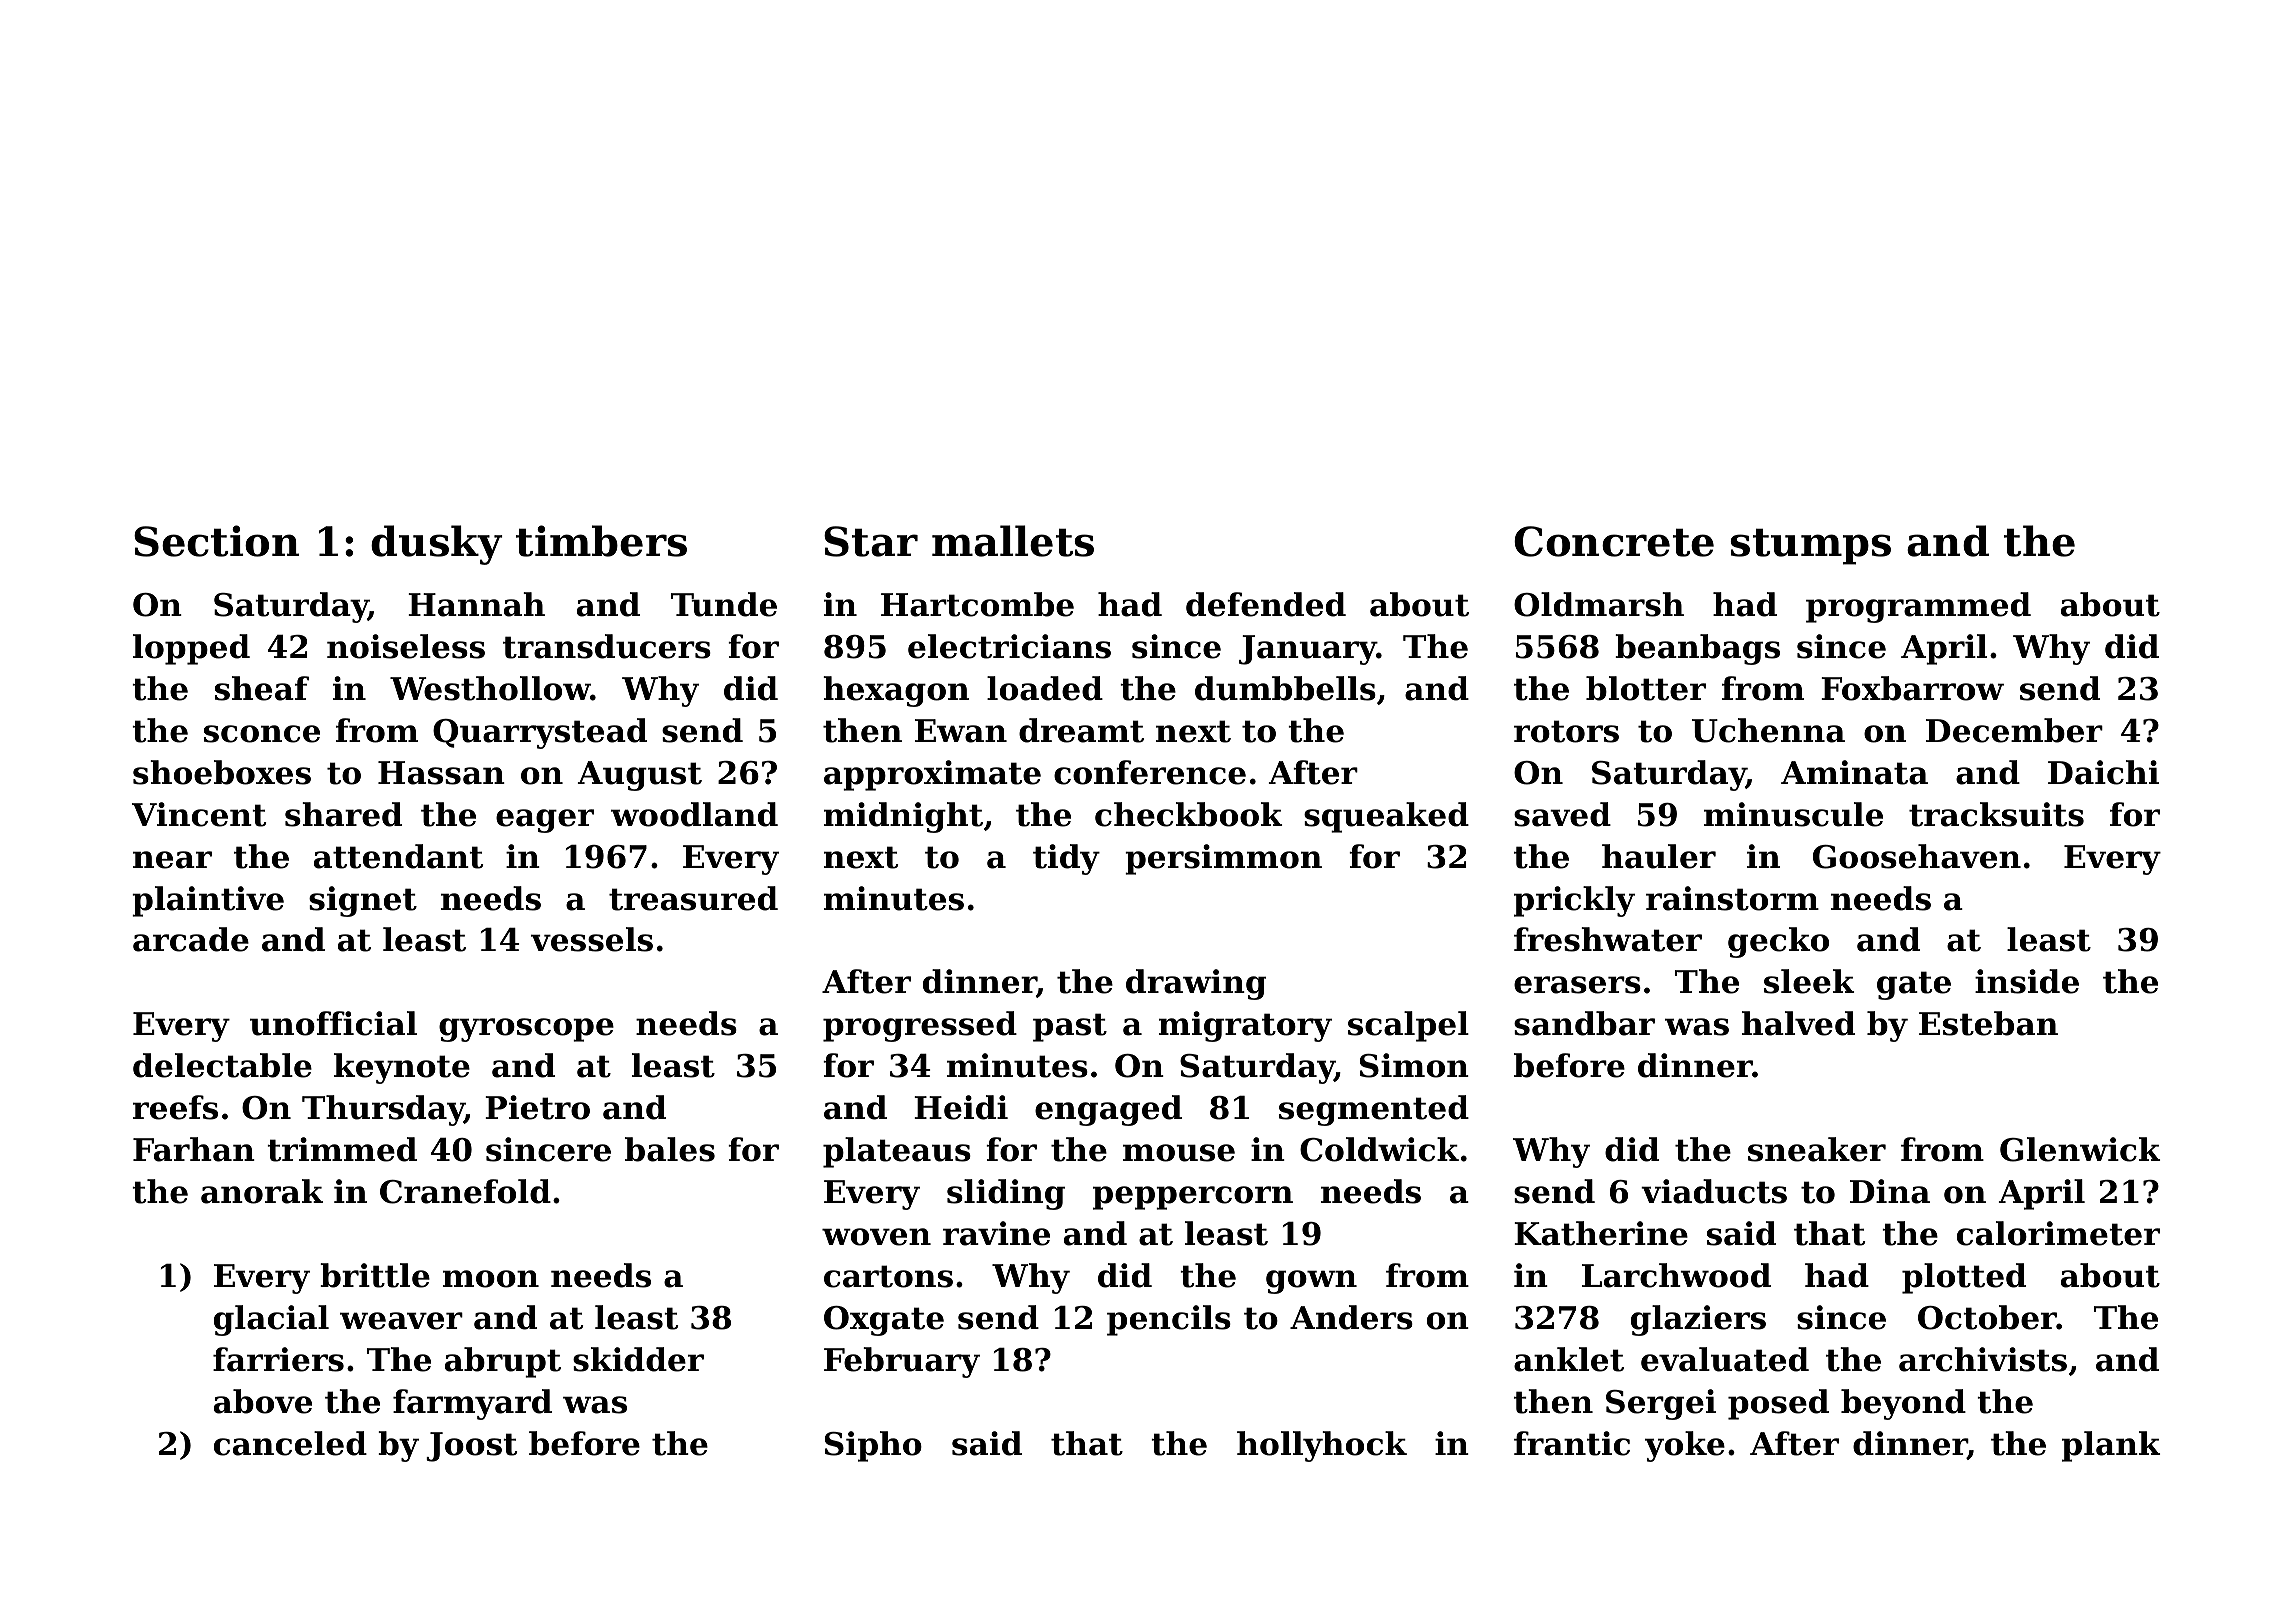 The width and height of the screenshot is (2292, 1620). Describe the element at coordinates (490, 688) in the screenshot. I see `Westhollow` at that location.
